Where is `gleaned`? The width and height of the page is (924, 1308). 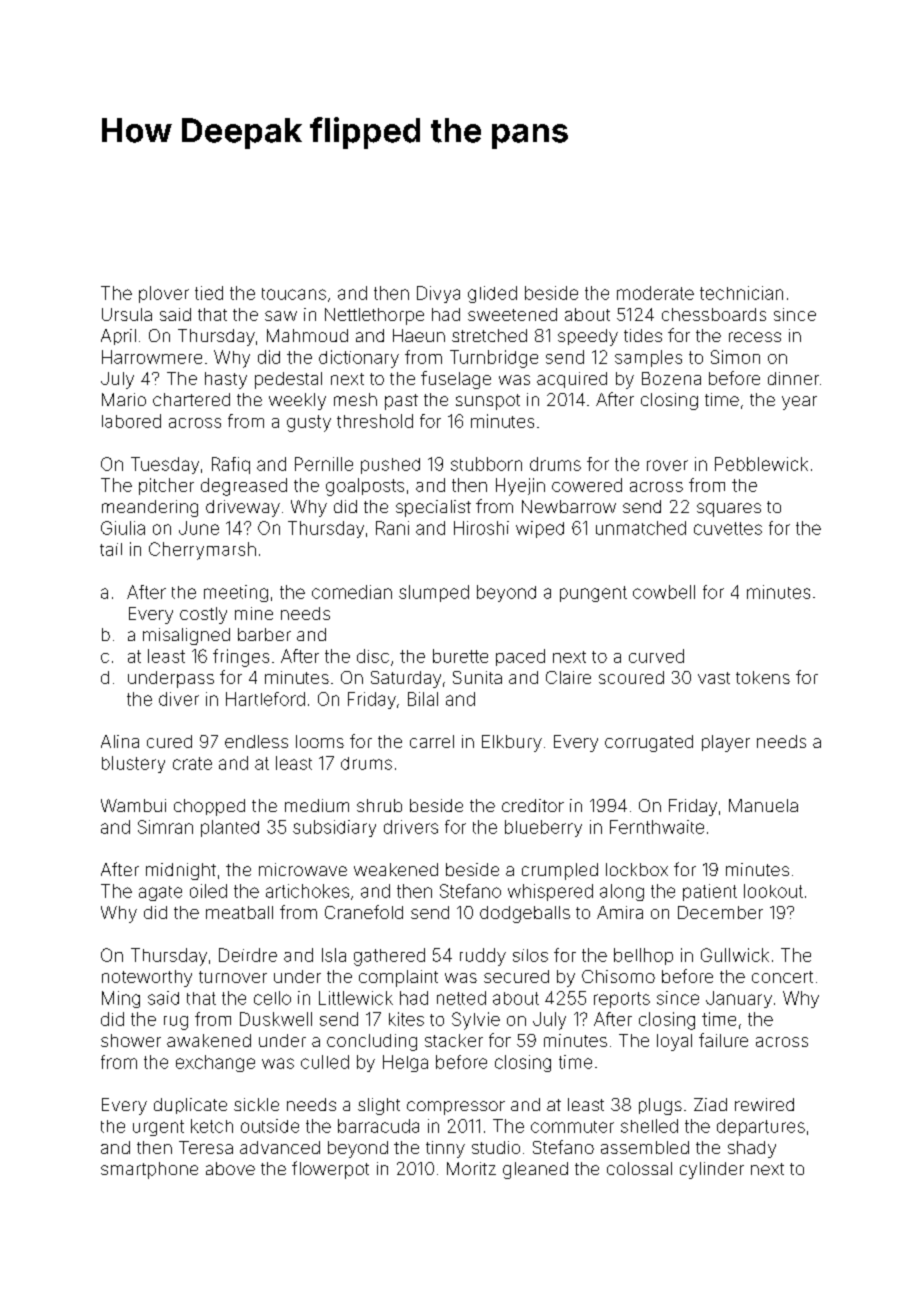 gleaned is located at coordinates (535, 1170).
